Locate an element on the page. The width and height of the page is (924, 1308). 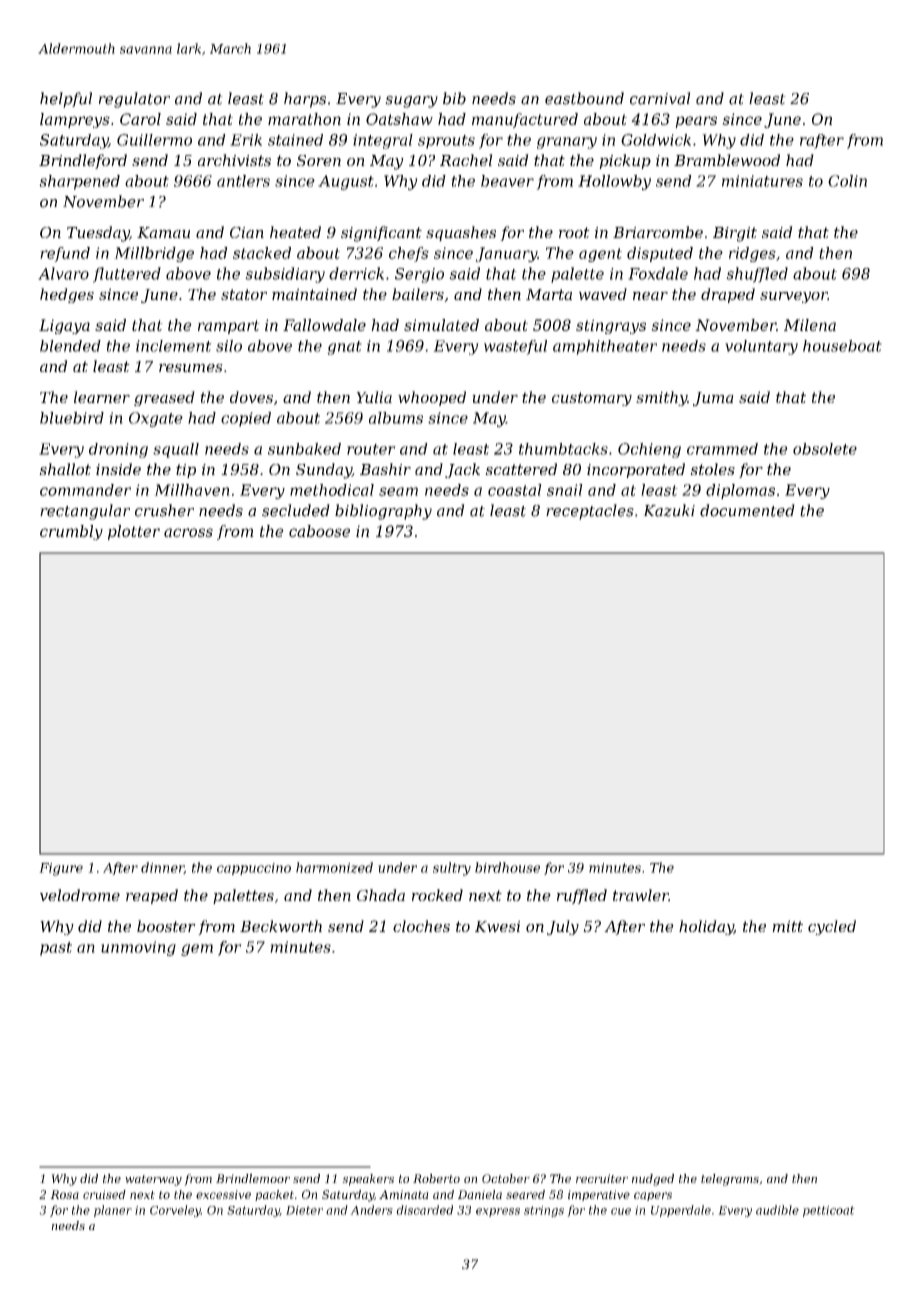
Guillermo is located at coordinates (154, 140).
